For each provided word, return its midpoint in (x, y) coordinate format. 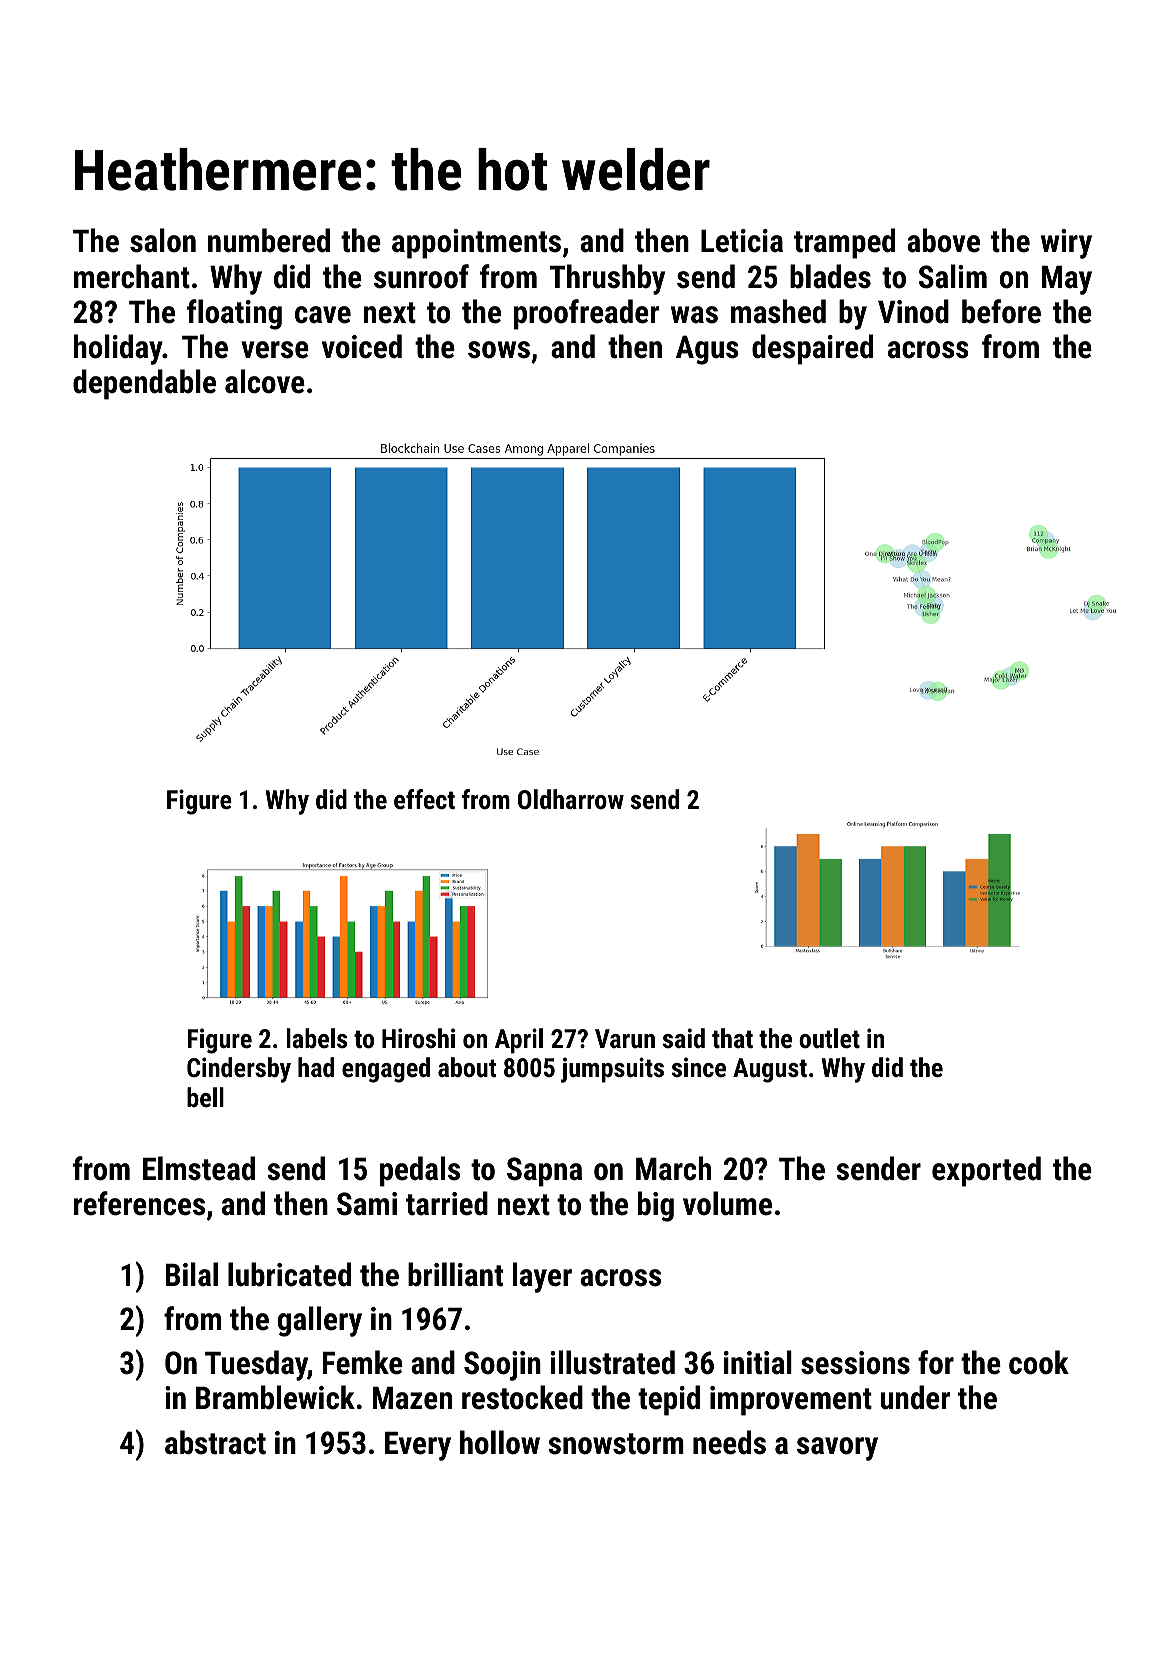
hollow (500, 1442)
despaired (812, 349)
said (684, 1038)
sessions (855, 1363)
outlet (829, 1038)
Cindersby (239, 1070)
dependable (144, 384)
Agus (707, 350)
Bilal (192, 1274)
